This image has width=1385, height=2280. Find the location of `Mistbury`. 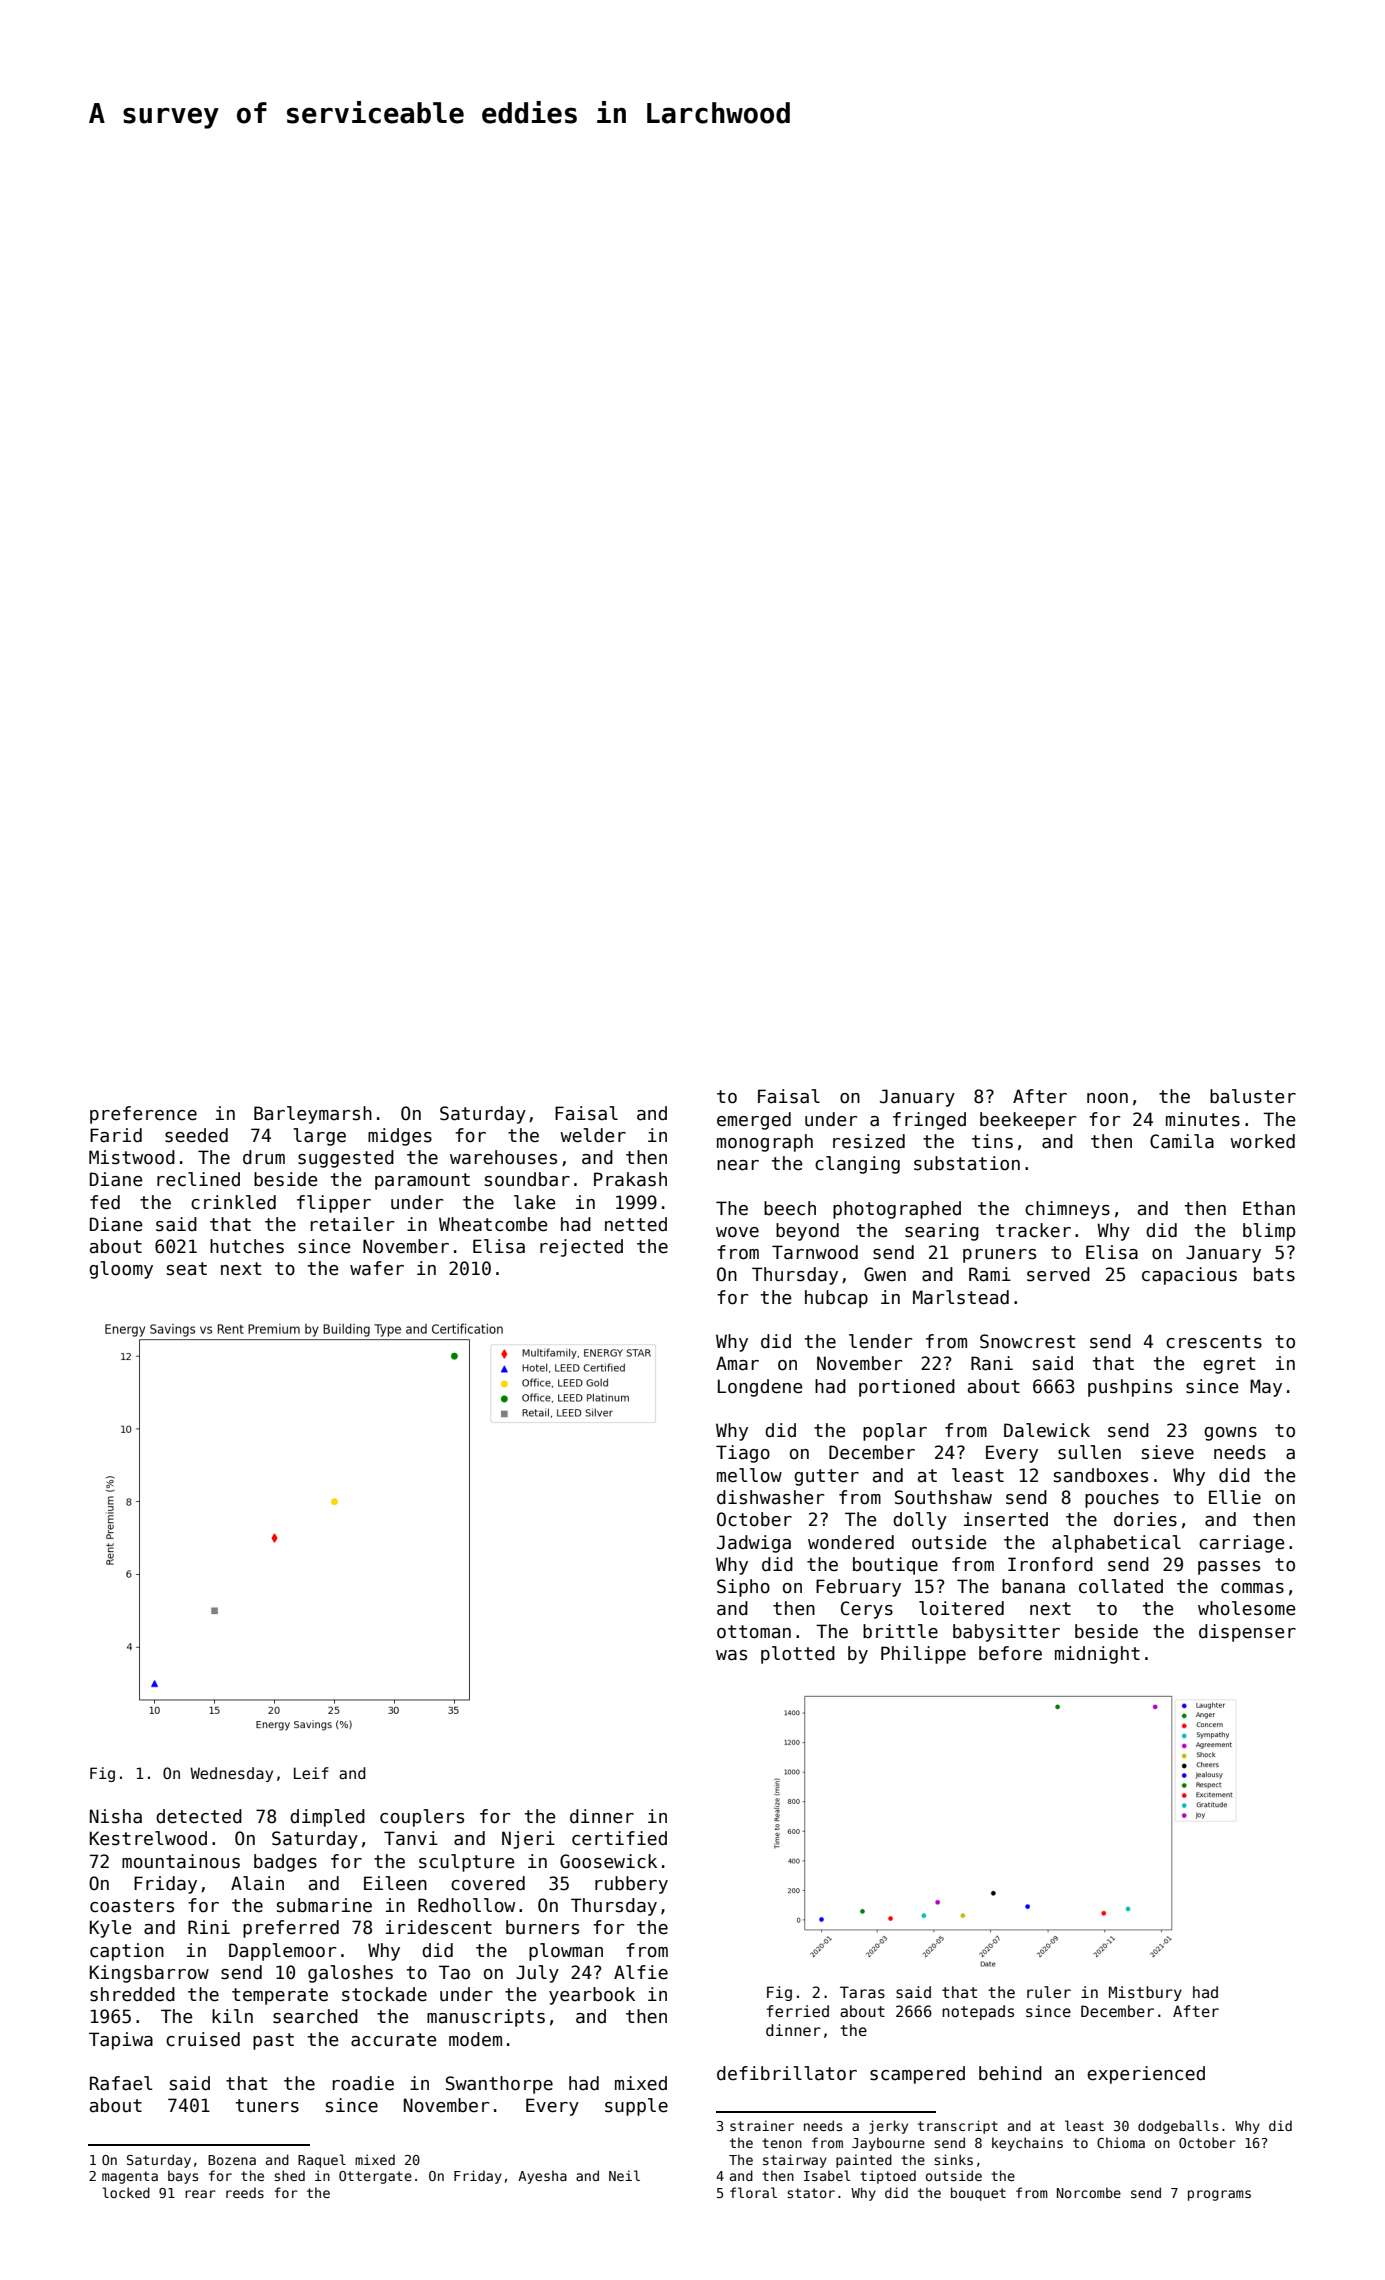

Mistbury is located at coordinates (1145, 1993).
